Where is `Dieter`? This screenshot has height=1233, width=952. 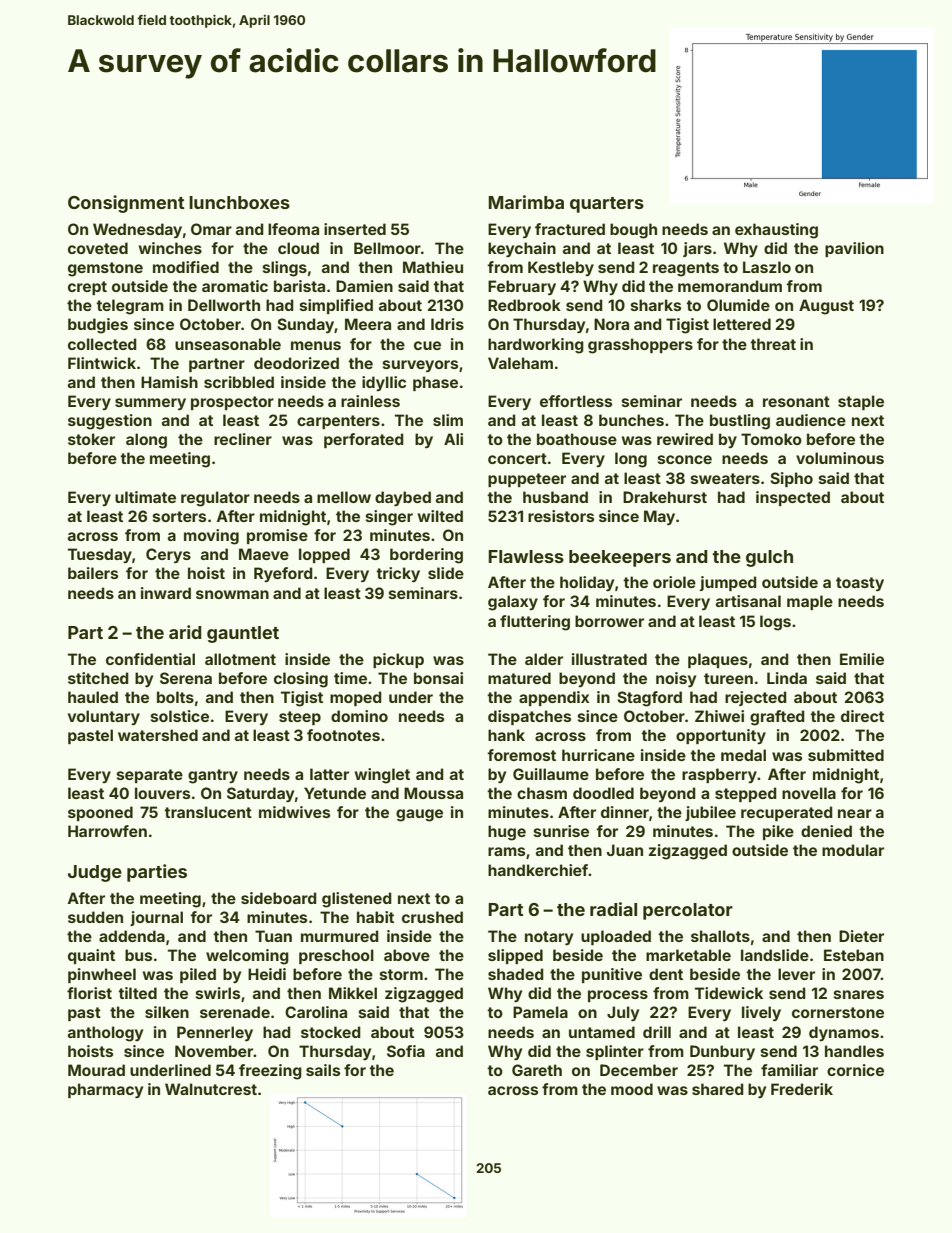
Dieter is located at coordinates (861, 936).
